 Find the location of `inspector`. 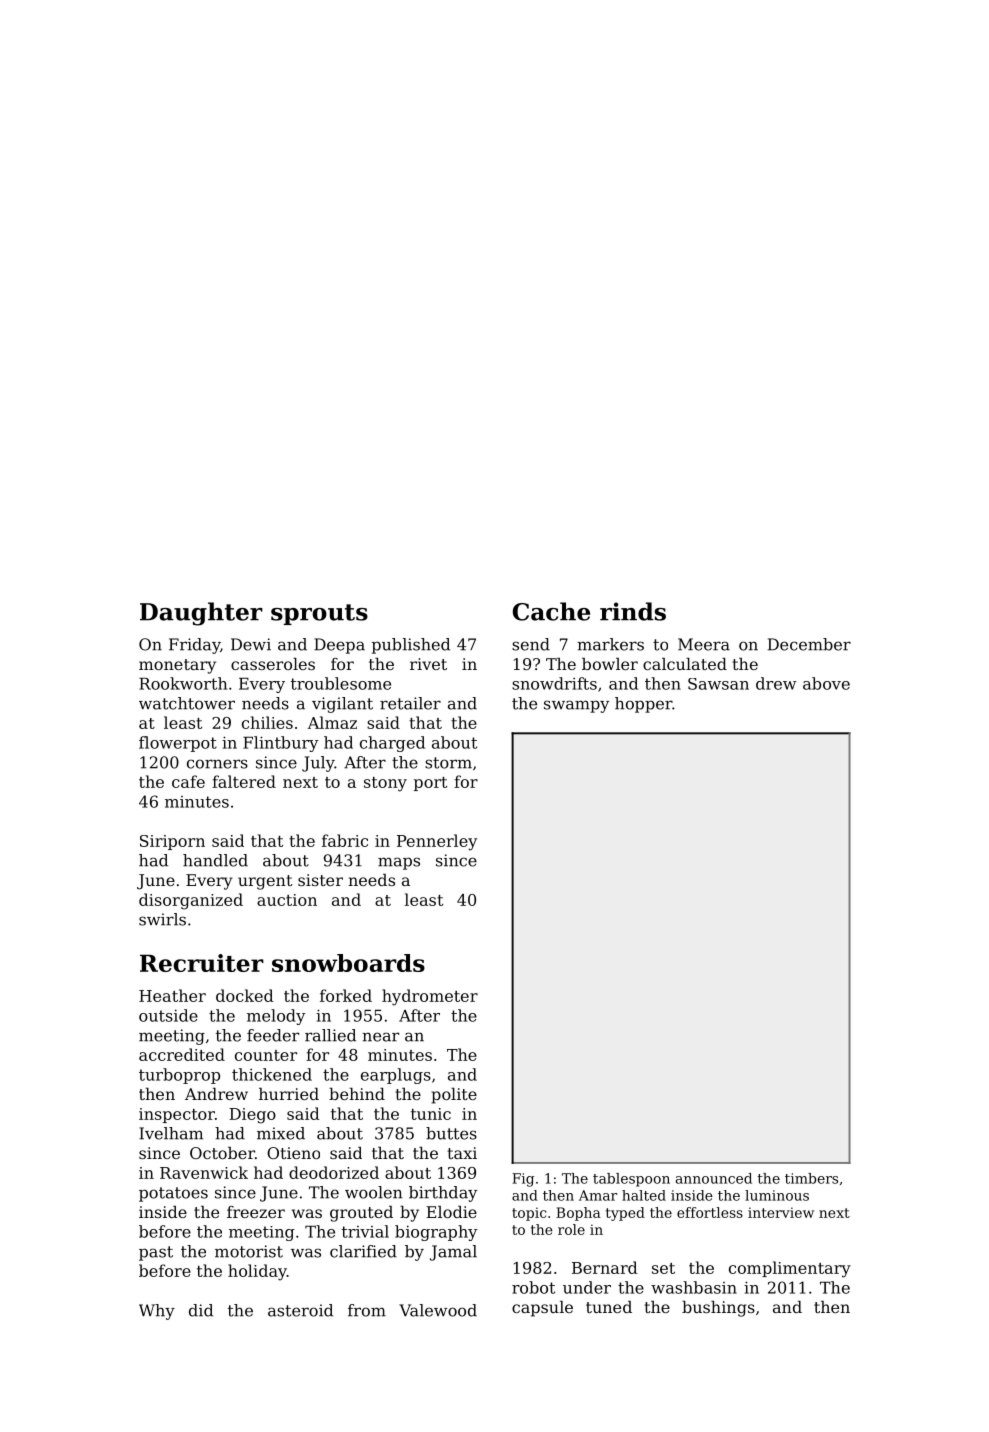

inspector is located at coordinates (177, 1115).
